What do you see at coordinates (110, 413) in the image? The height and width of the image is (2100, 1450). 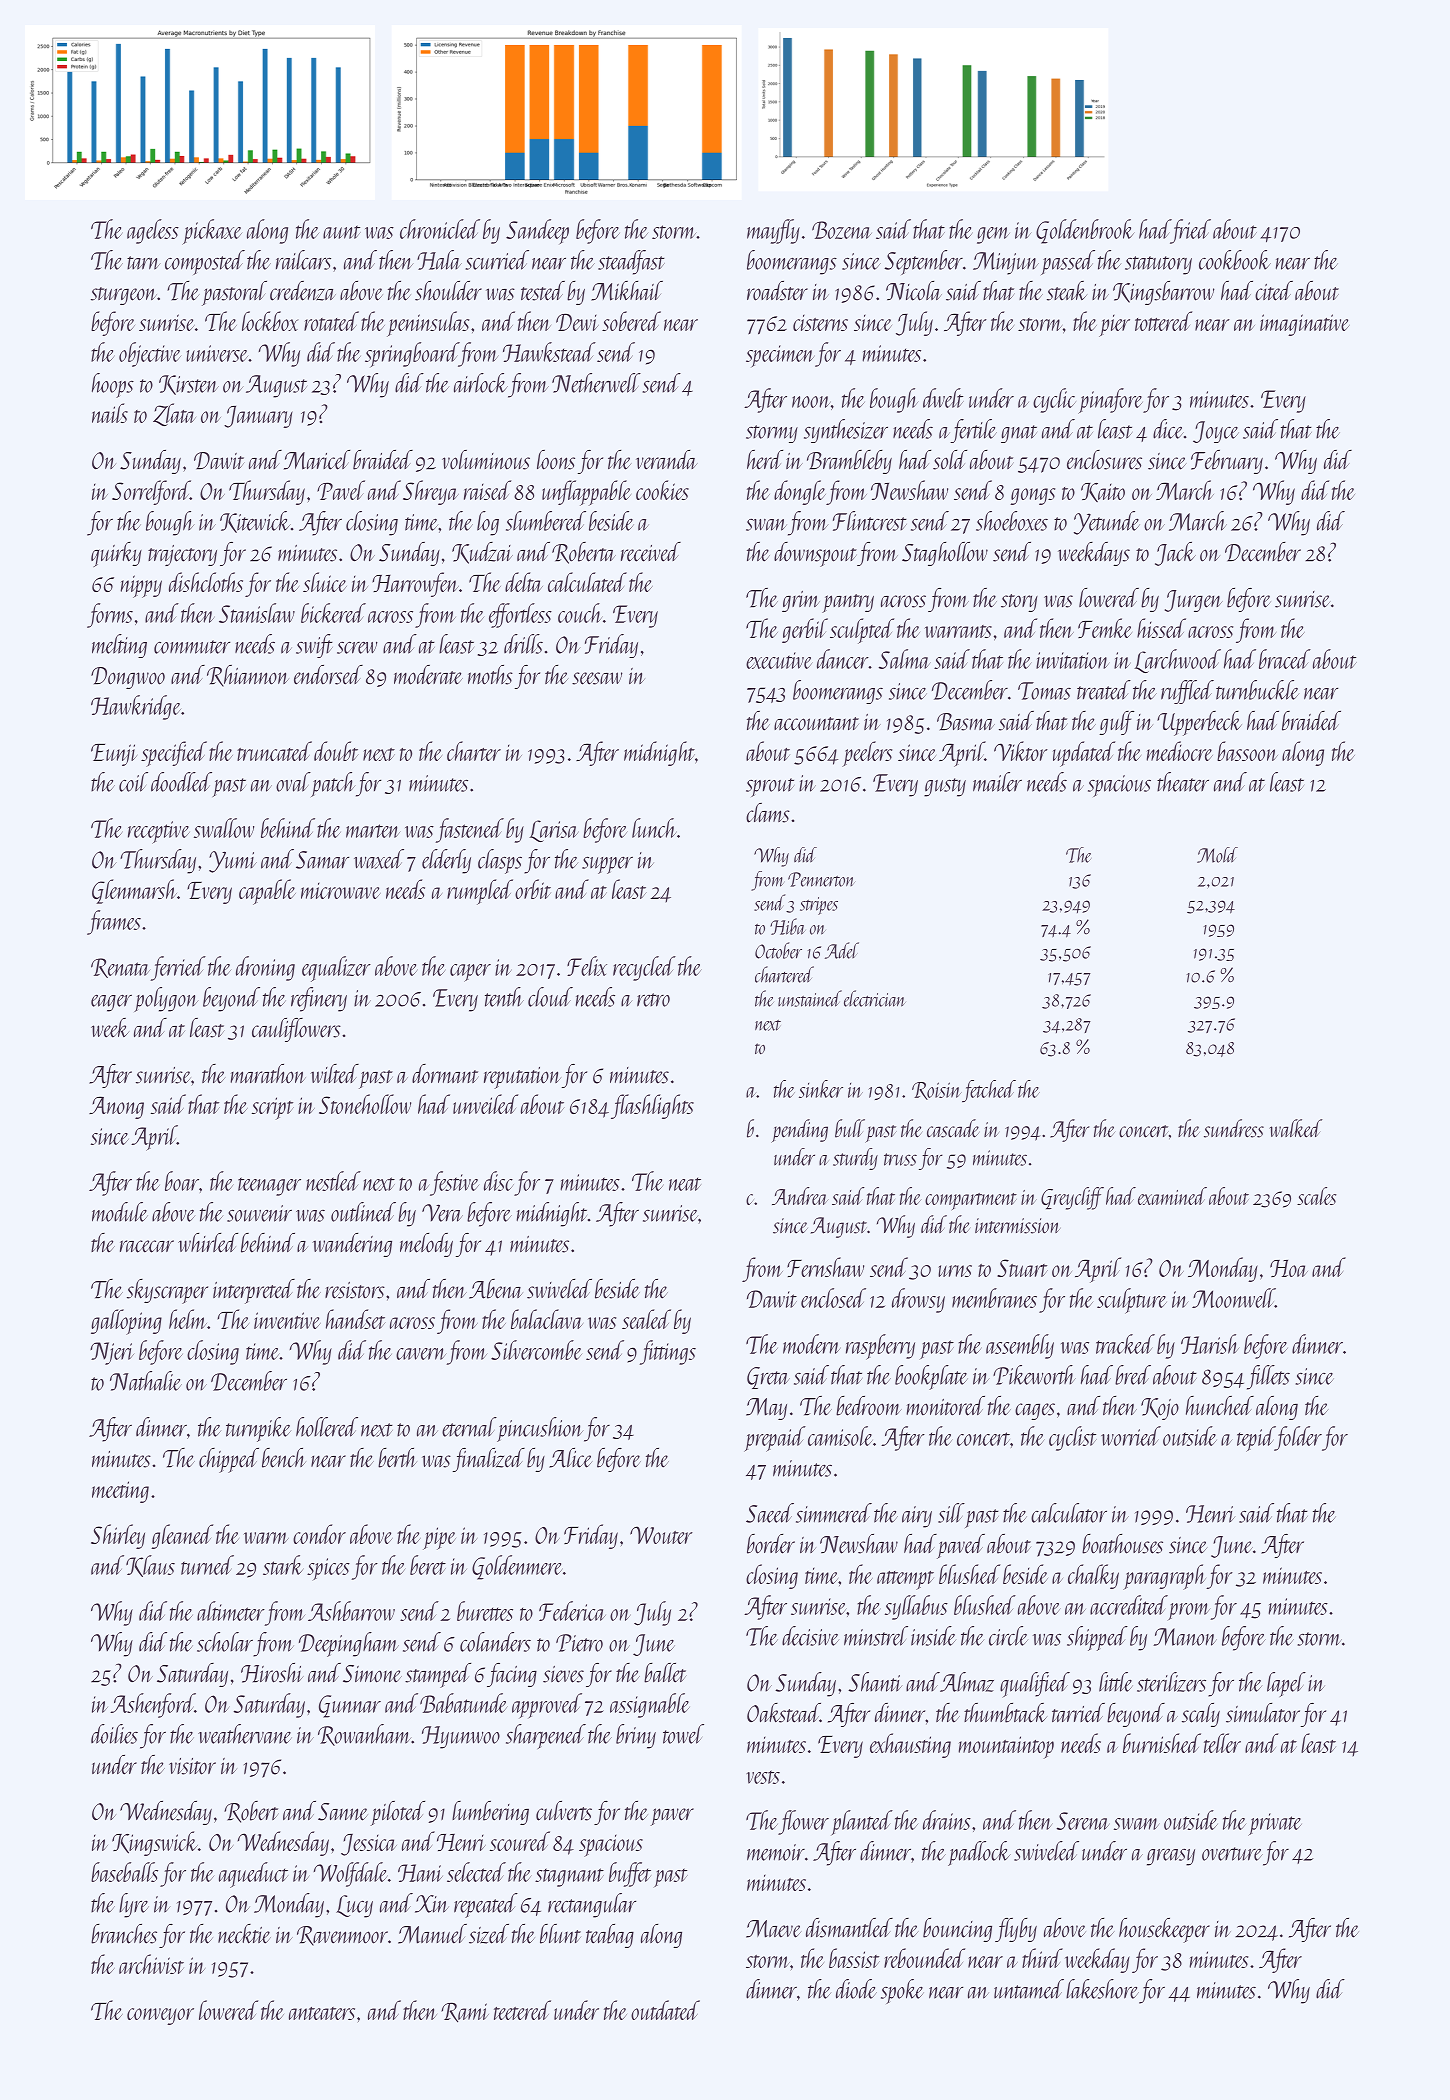 I see `nails` at bounding box center [110, 413].
